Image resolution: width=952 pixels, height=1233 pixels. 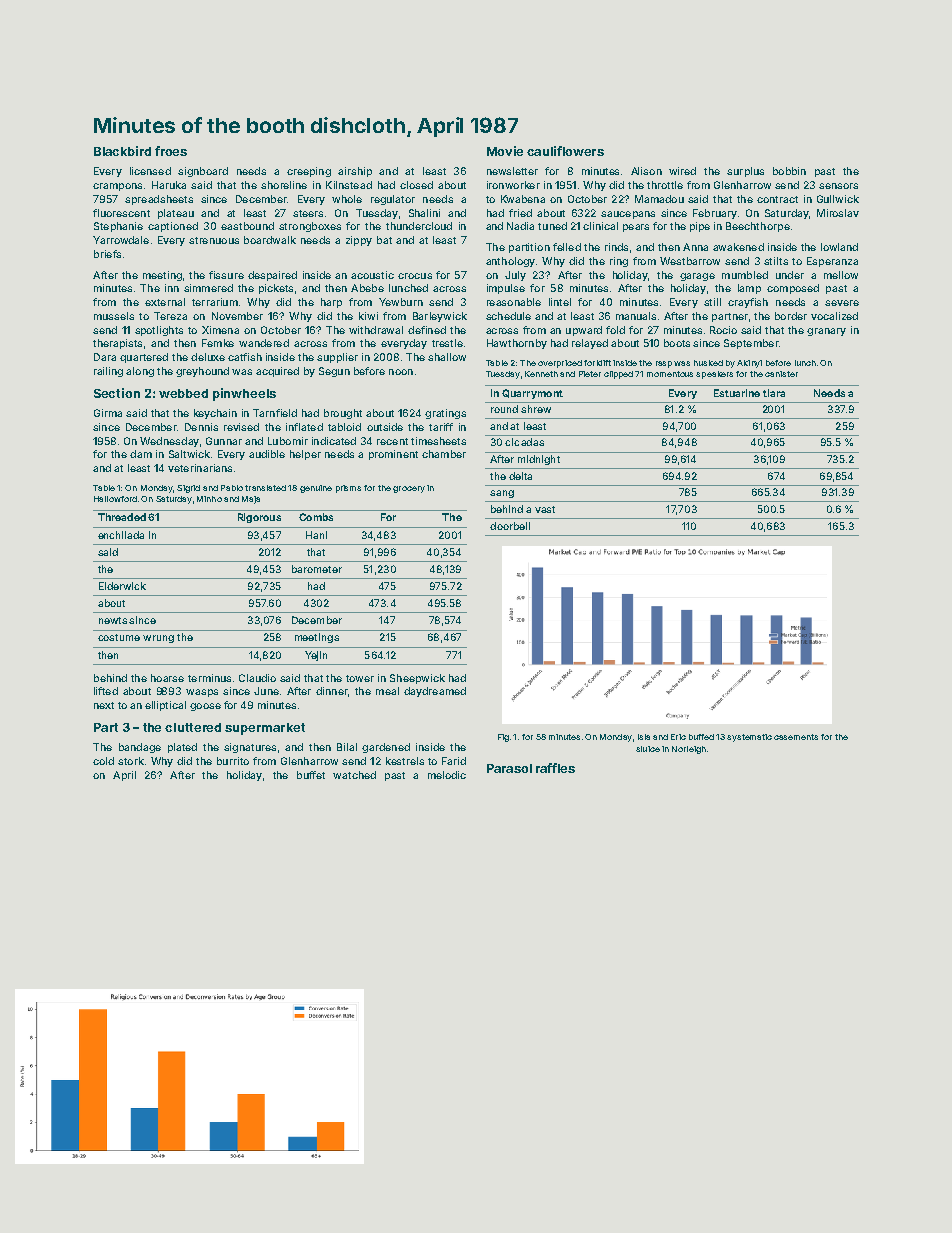 What do you see at coordinates (523, 199) in the document?
I see `Kwabena` at bounding box center [523, 199].
